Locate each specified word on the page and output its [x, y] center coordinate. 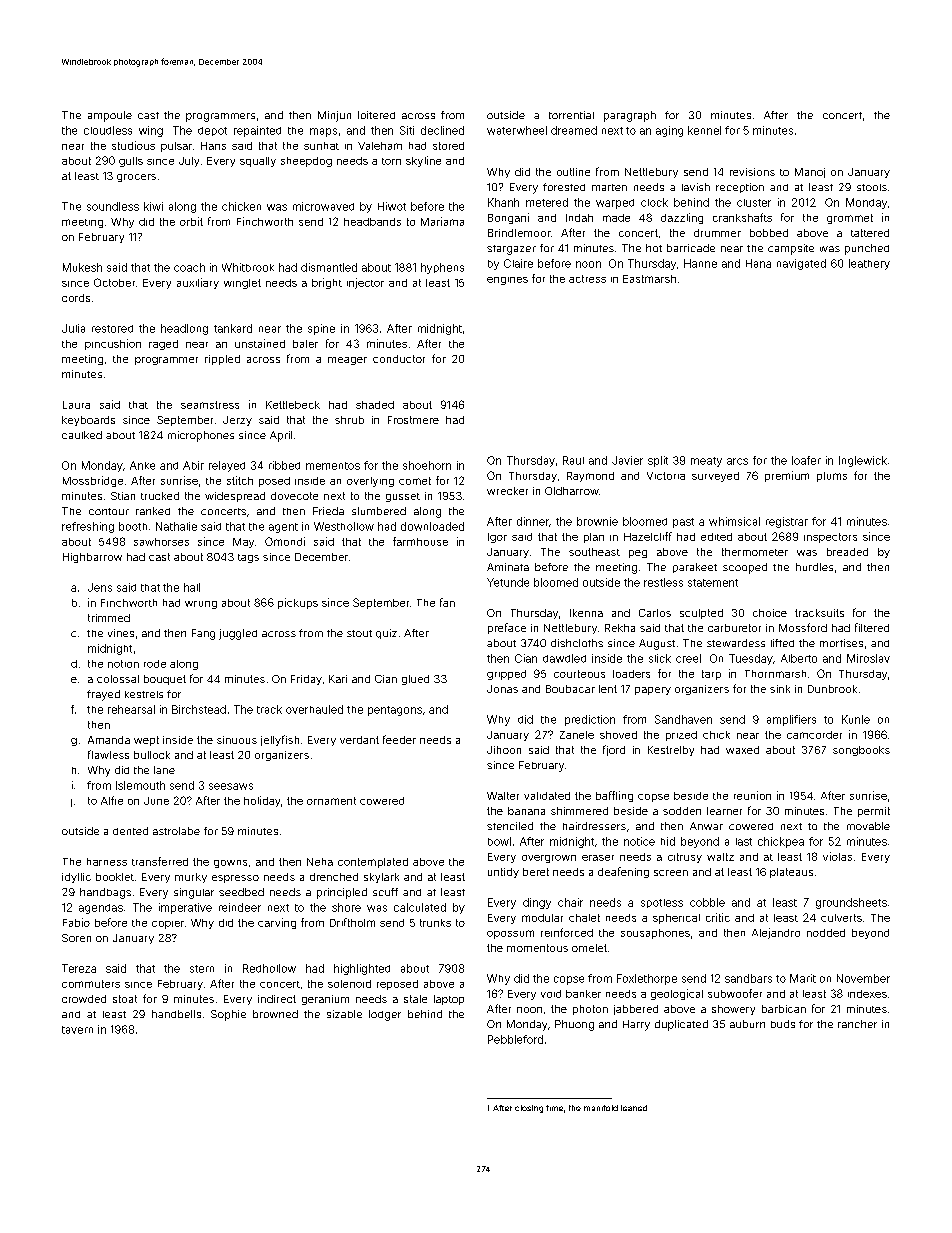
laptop [449, 1000]
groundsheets [851, 903]
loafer [806, 460]
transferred [160, 861]
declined [442, 130]
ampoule [110, 116]
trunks [435, 923]
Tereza [79, 968]
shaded [375, 405]
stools [872, 187]
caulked [82, 435]
